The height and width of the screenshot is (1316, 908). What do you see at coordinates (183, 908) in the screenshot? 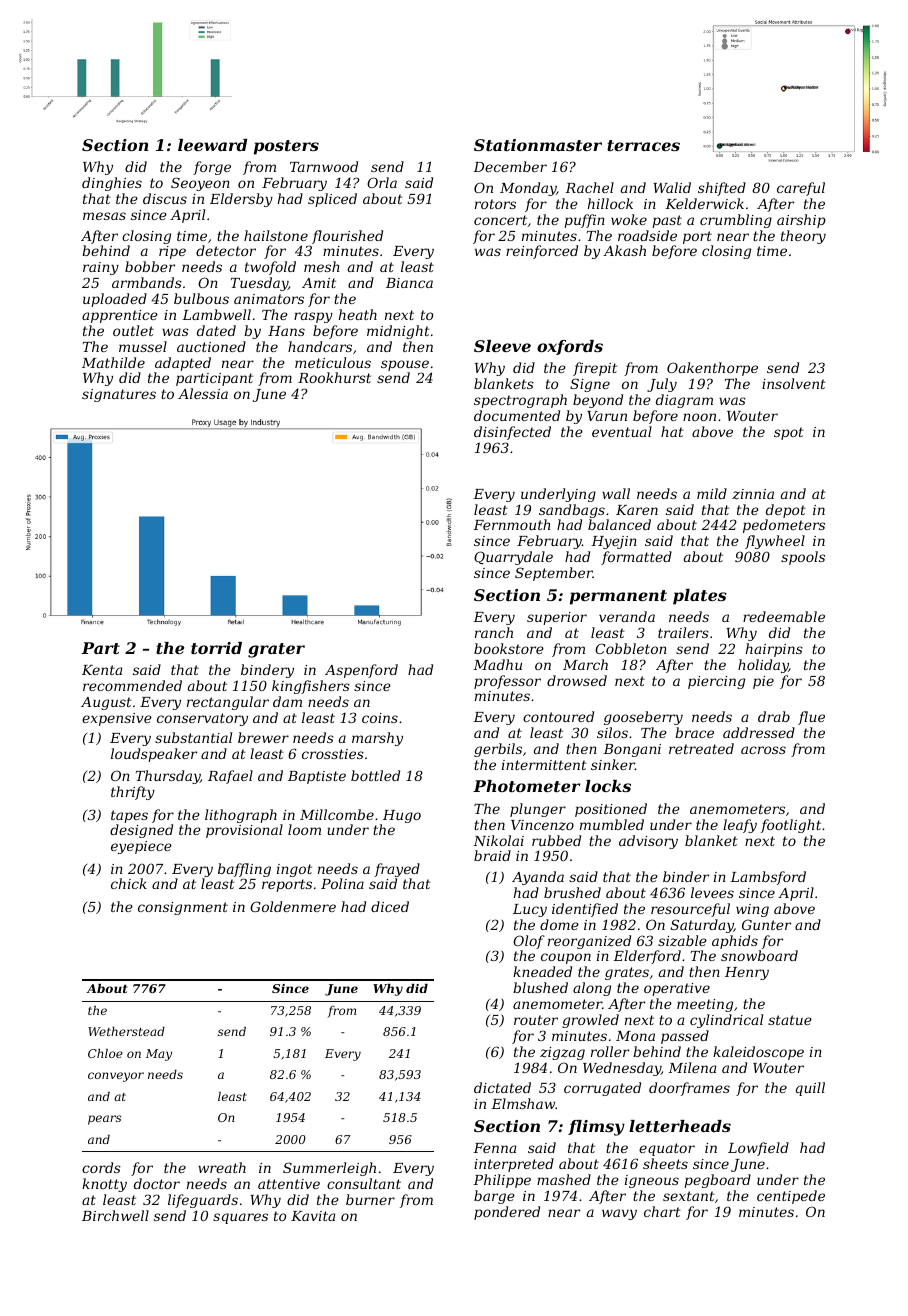
I see `consignment` at bounding box center [183, 908].
